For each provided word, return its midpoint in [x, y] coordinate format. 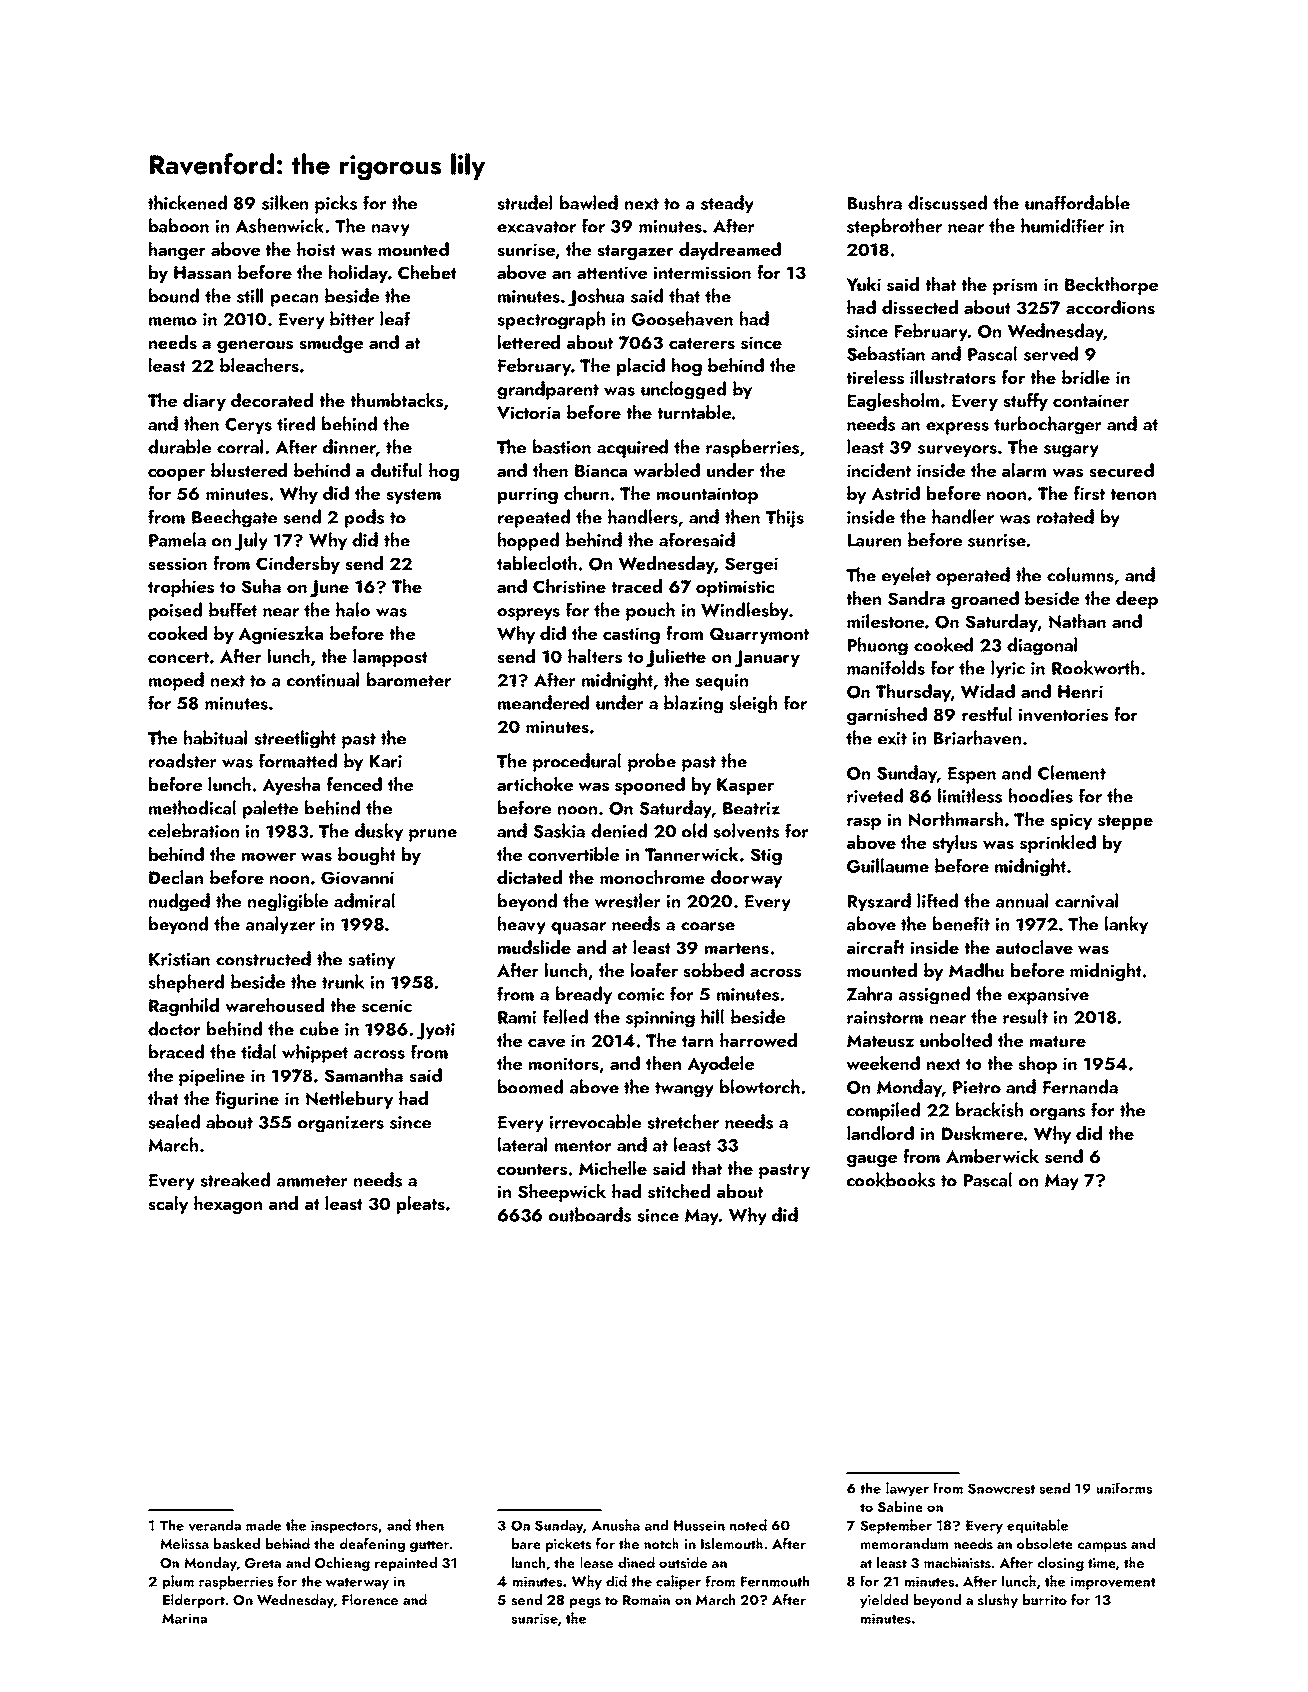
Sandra [916, 598]
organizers [341, 1124]
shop [1037, 1065]
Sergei [751, 565]
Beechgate [234, 518]
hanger [177, 251]
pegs [585, 1603]
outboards [590, 1214]
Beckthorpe [1111, 286]
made [263, 1525]
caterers [702, 344]
